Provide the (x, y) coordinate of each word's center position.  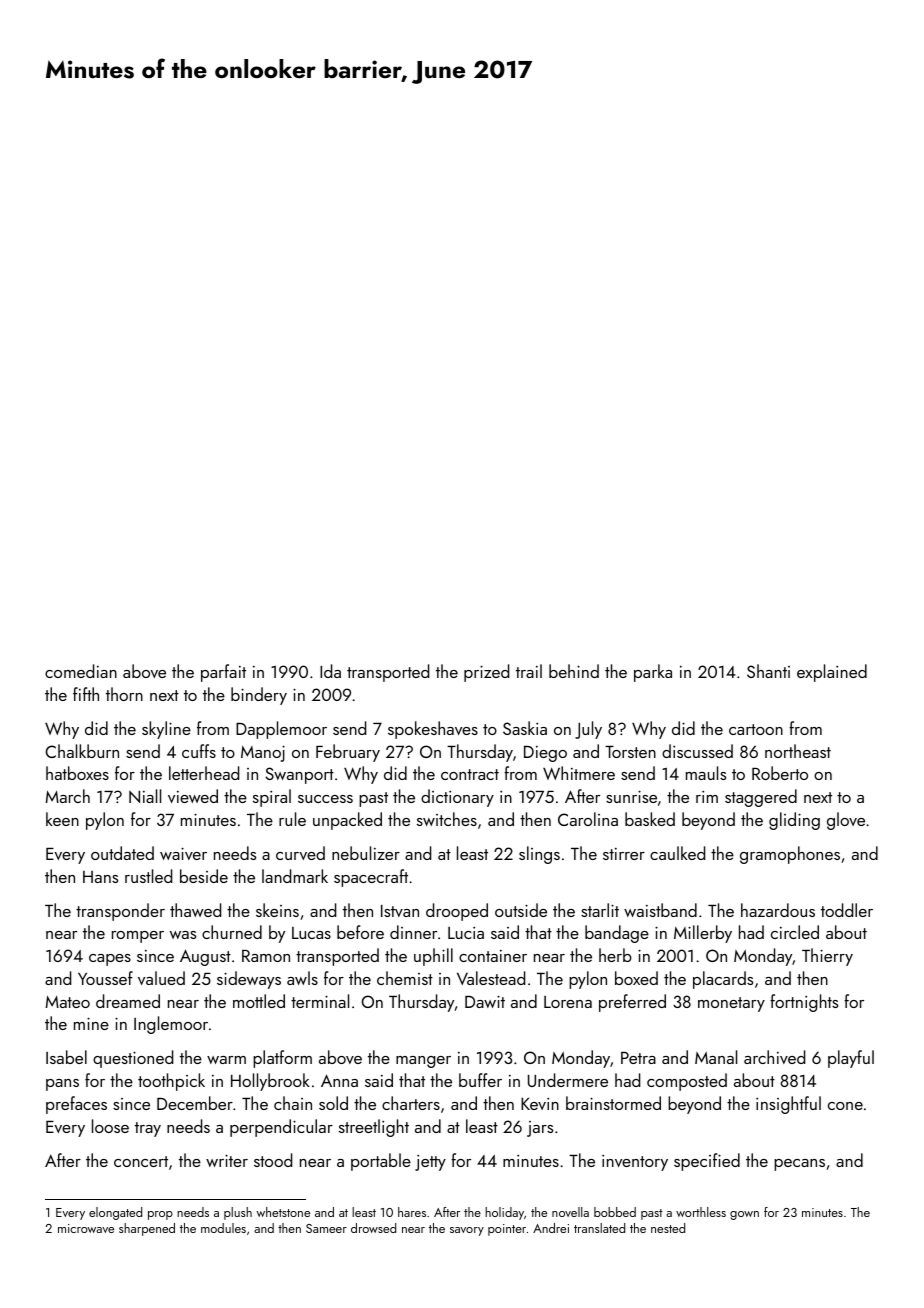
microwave (86, 1228)
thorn (124, 694)
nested (668, 1228)
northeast (798, 751)
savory (467, 1231)
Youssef (105, 978)
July (588, 730)
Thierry (827, 957)
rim (707, 797)
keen (62, 819)
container (493, 956)
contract (470, 774)
